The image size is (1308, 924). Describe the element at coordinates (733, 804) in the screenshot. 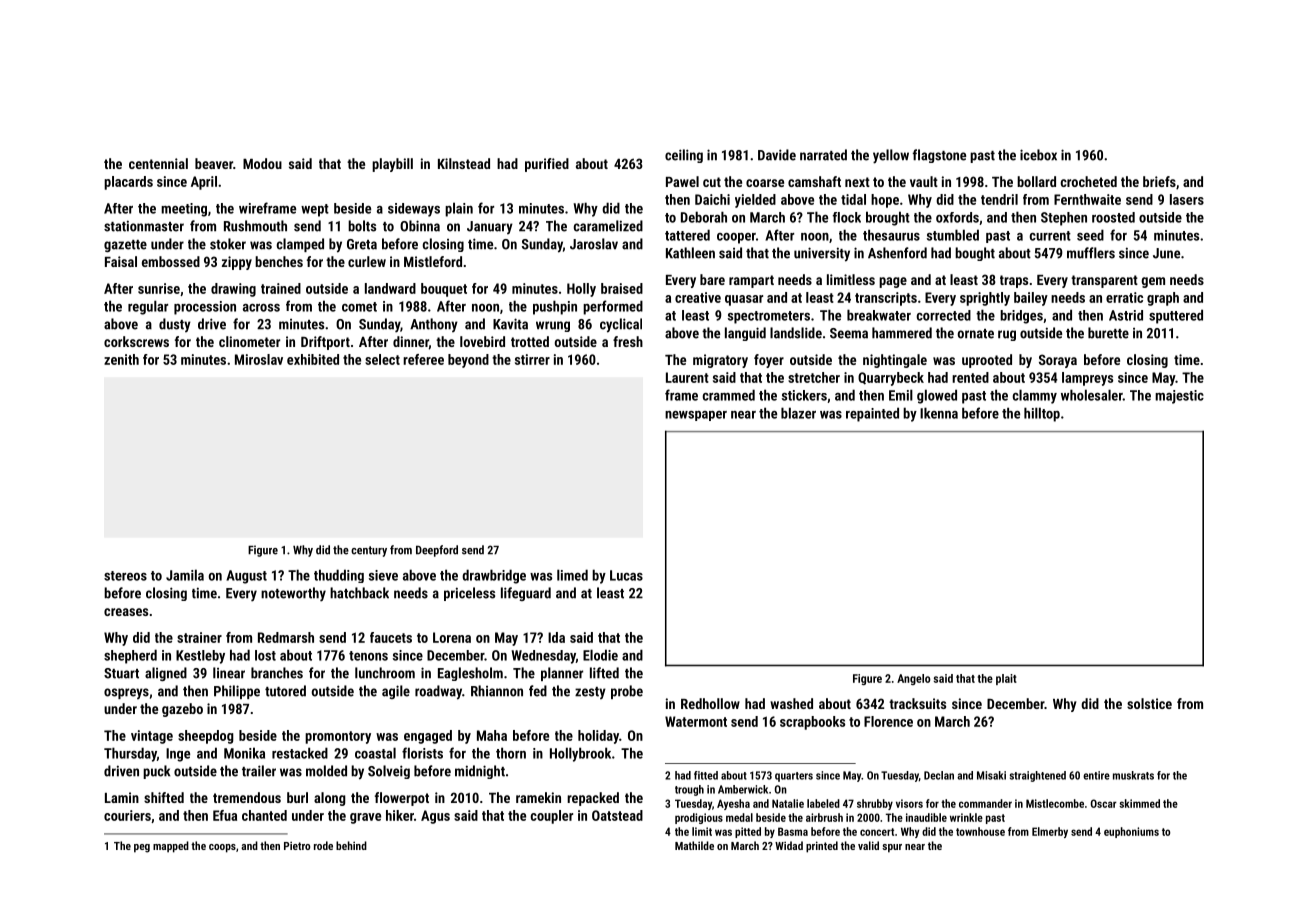

I see `Ayesha` at that location.
